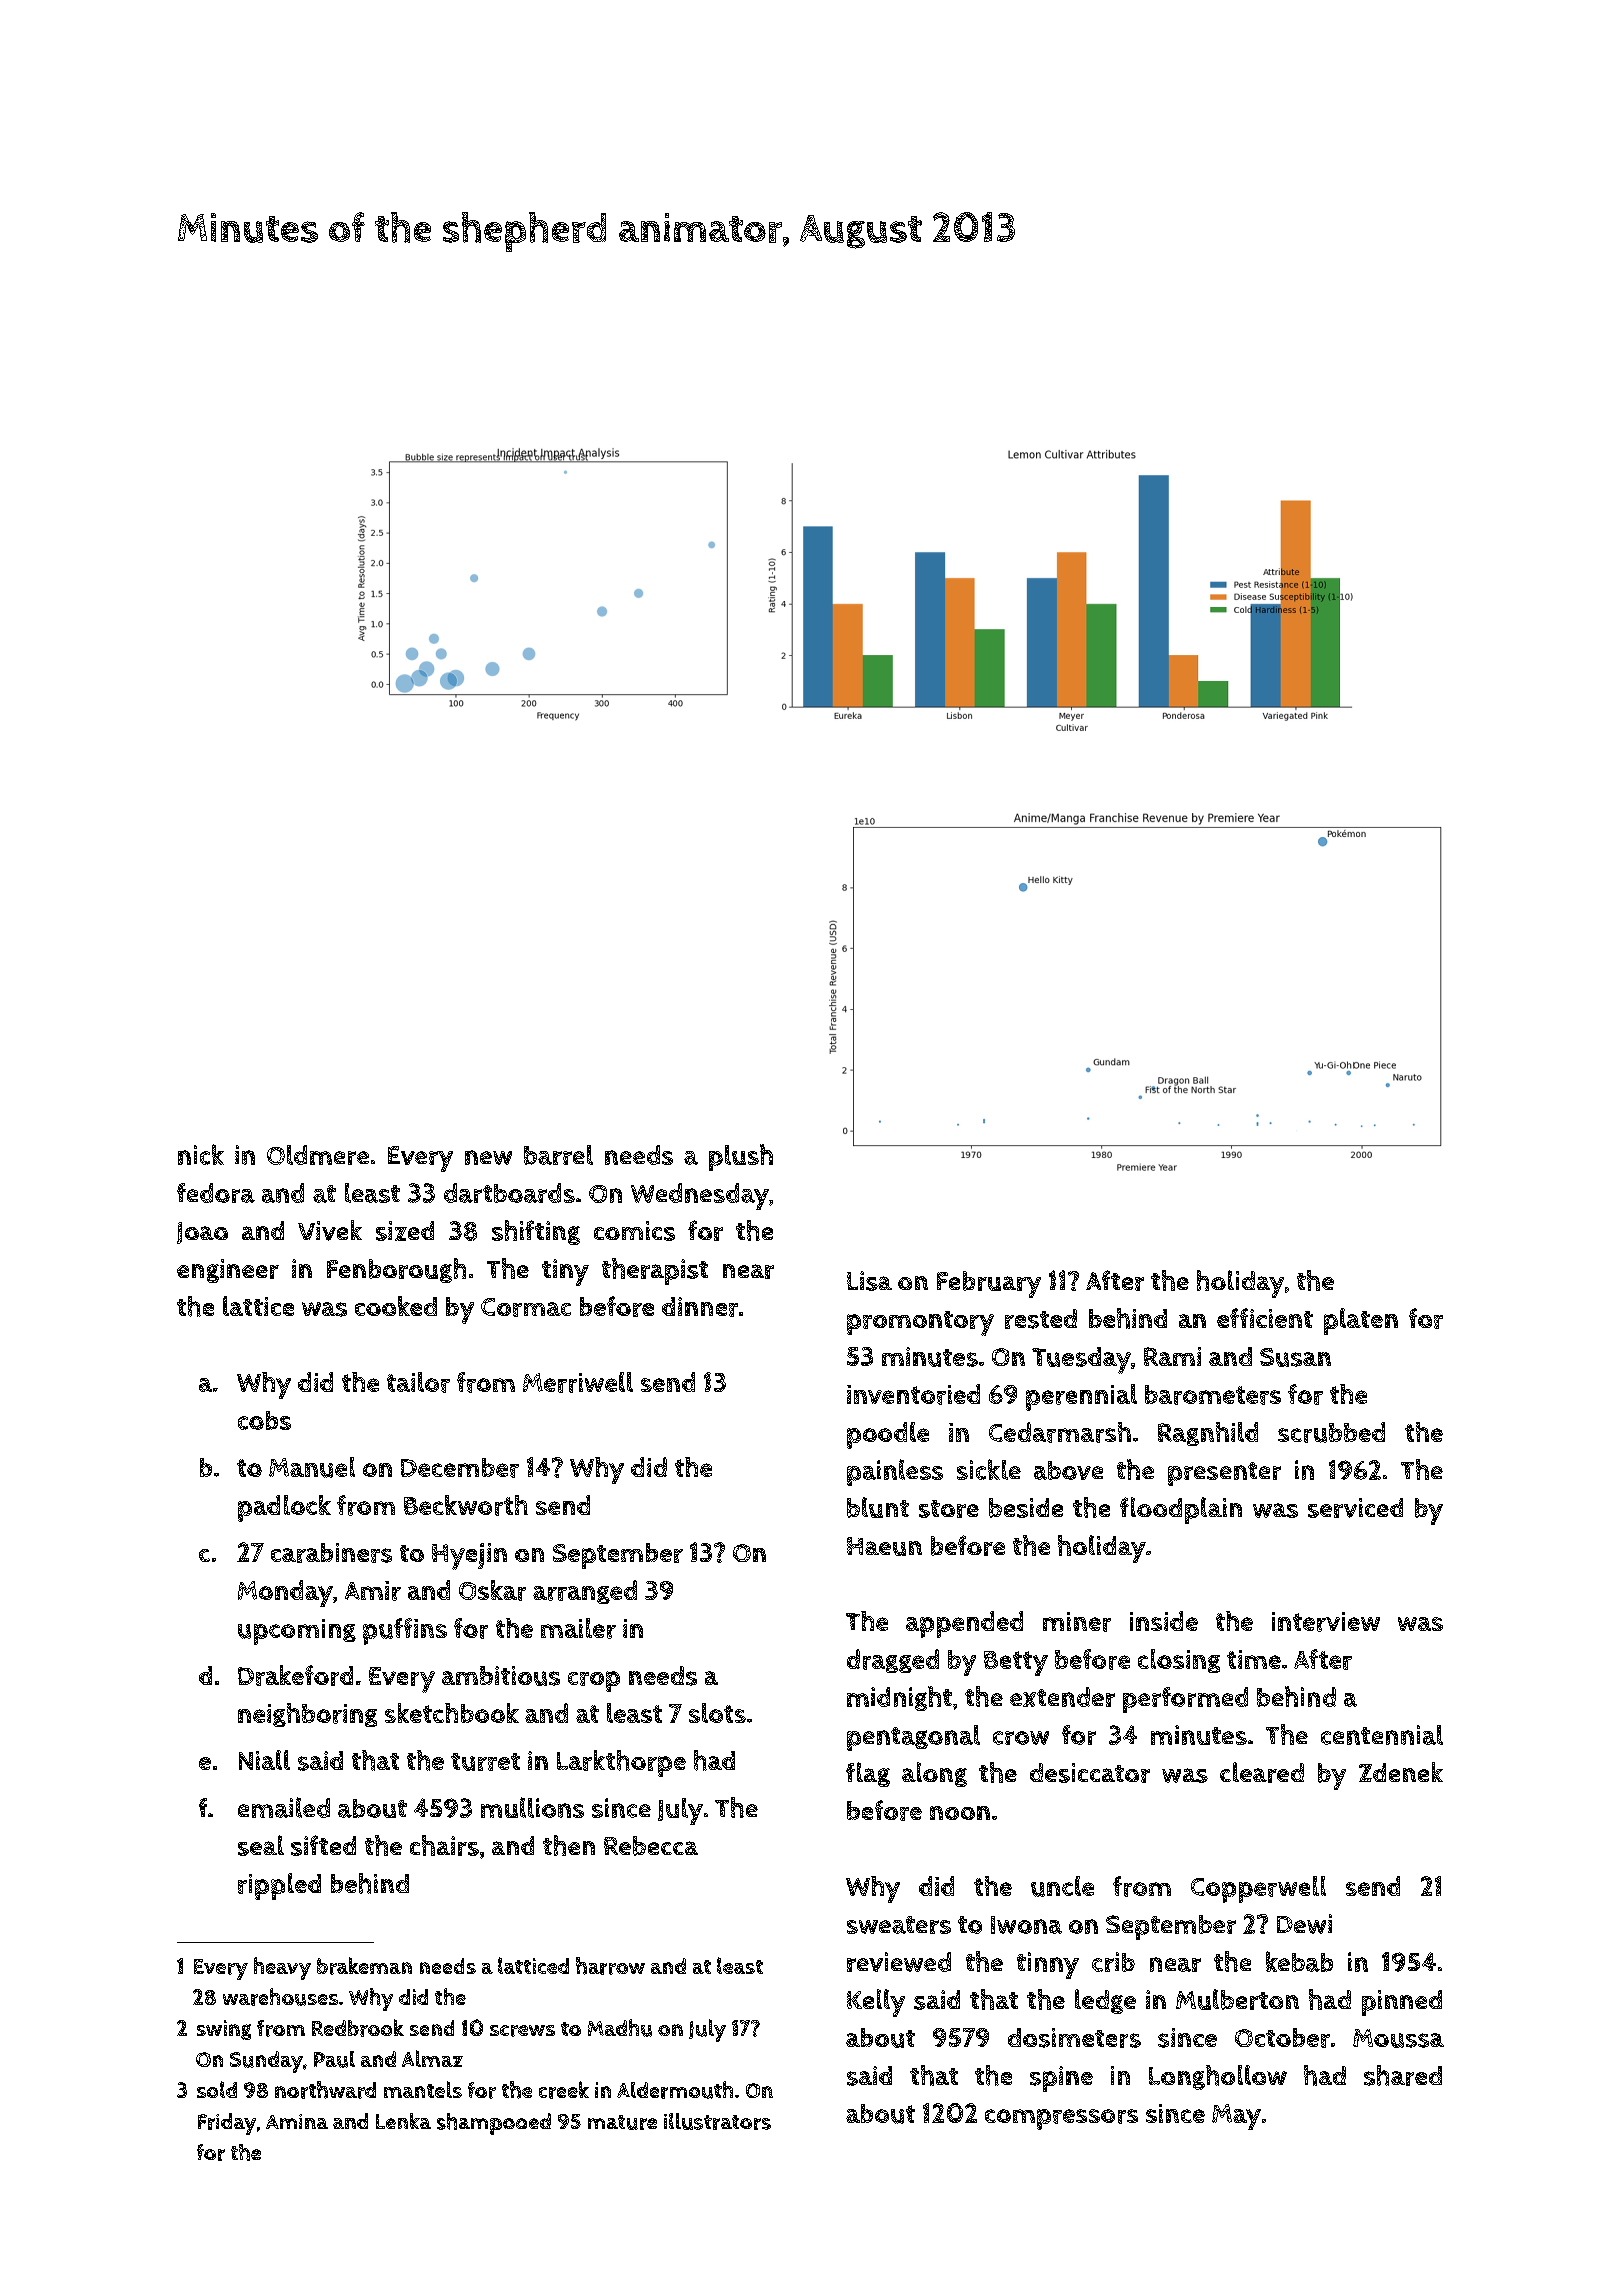  What do you see at coordinates (403, 2121) in the screenshot?
I see `Lenka` at bounding box center [403, 2121].
